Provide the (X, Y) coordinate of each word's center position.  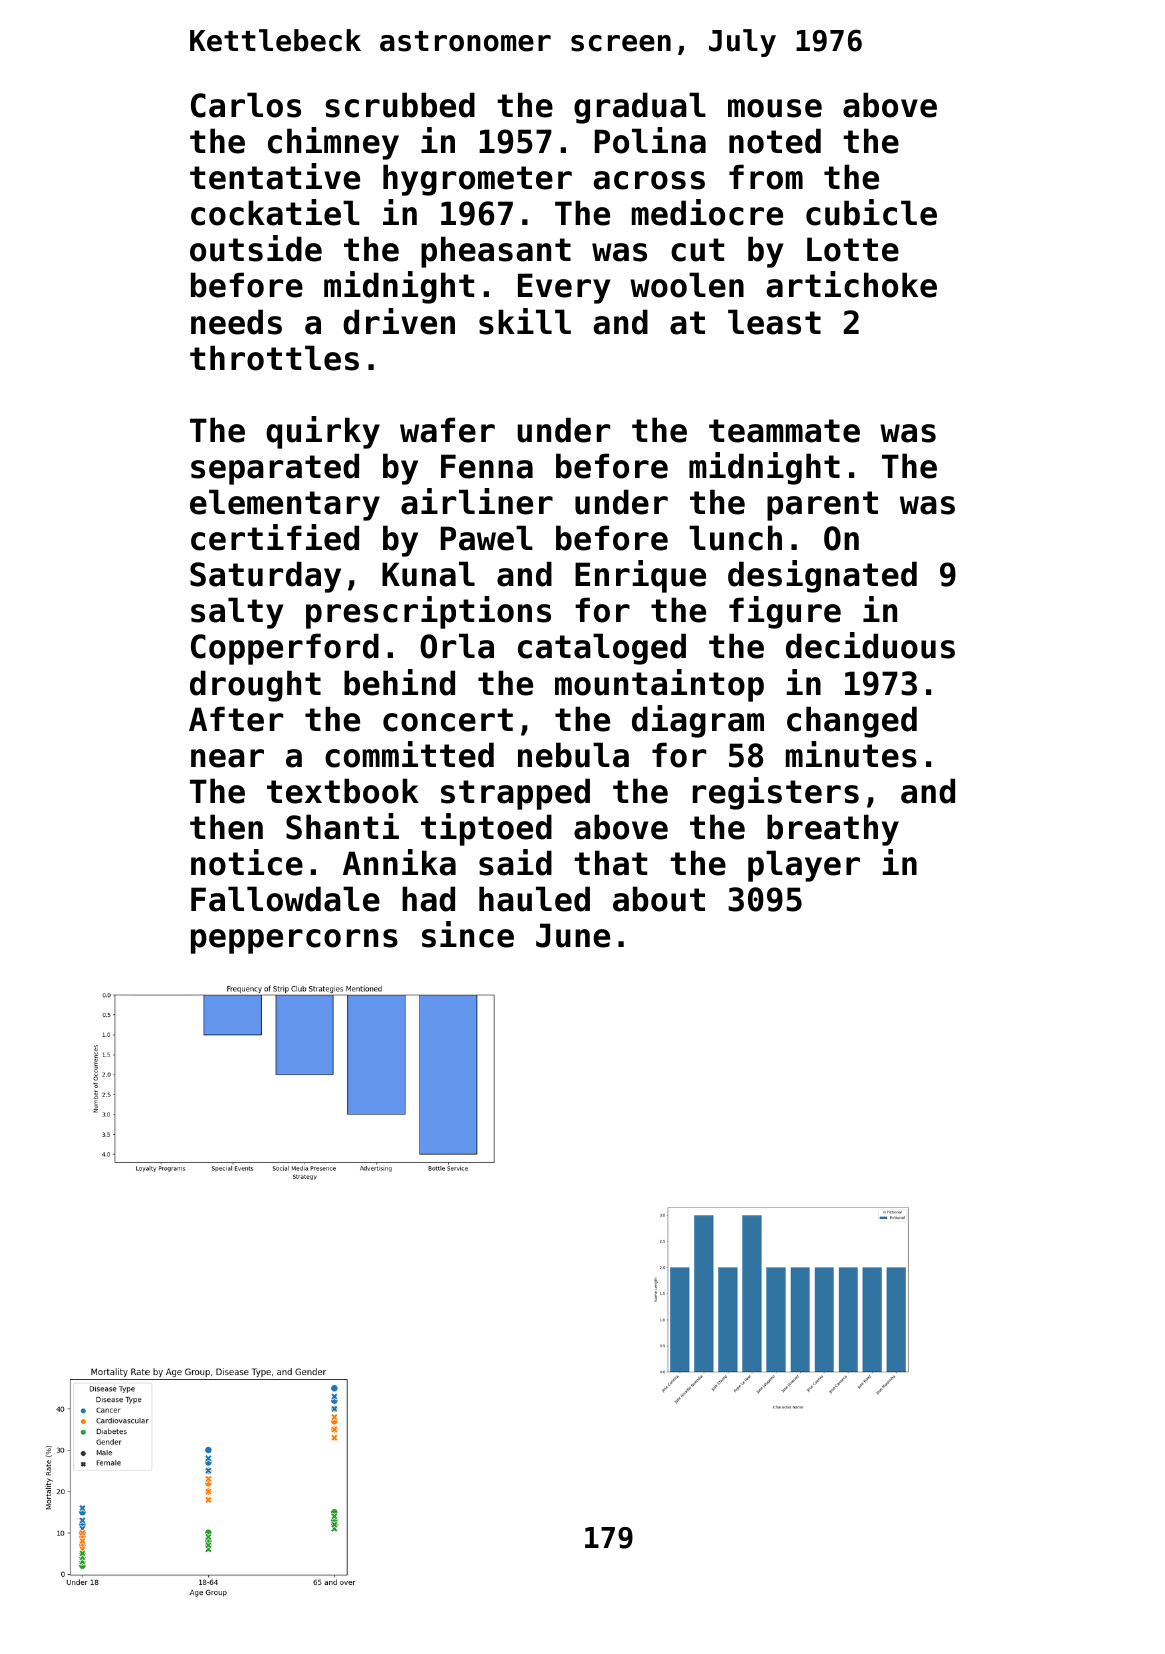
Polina (650, 140)
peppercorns (294, 941)
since (468, 934)
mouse (775, 108)
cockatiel (275, 212)
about (659, 899)
